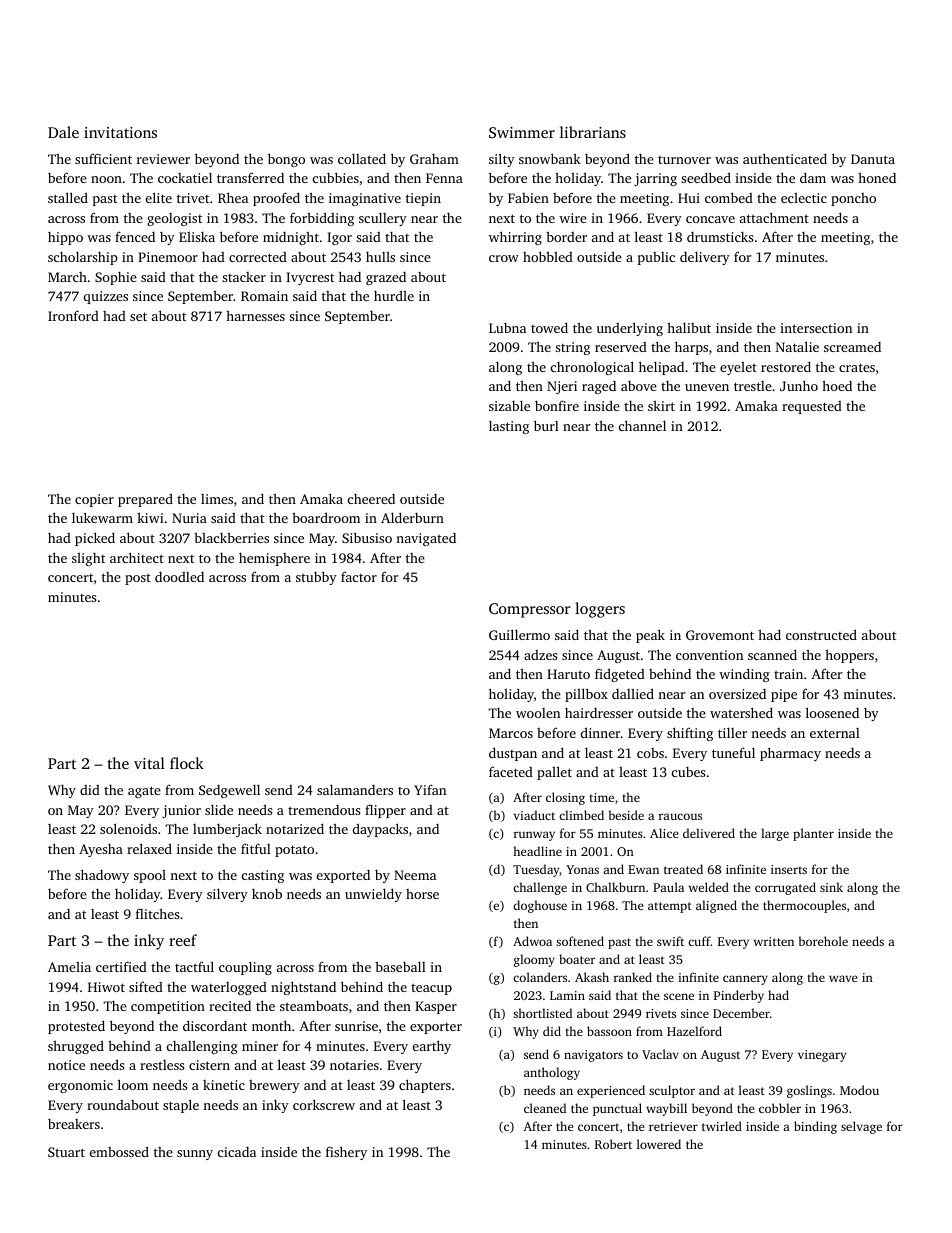 The height and width of the page is (1233, 952). Describe the element at coordinates (774, 217) in the page. I see `attachment` at that location.
